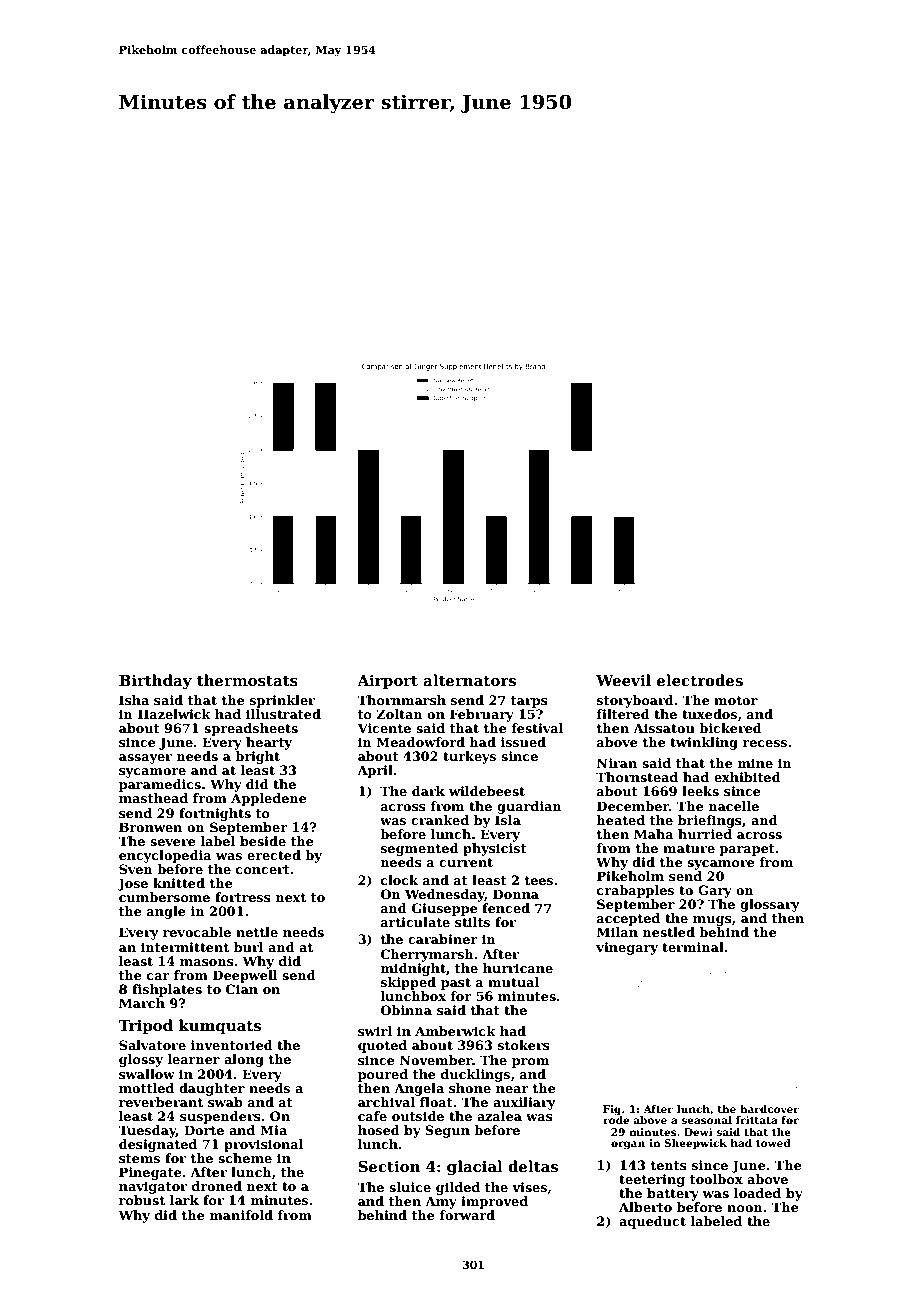 Image resolution: width=924 pixels, height=1308 pixels. What do you see at coordinates (466, 862) in the document?
I see `current` at bounding box center [466, 862].
